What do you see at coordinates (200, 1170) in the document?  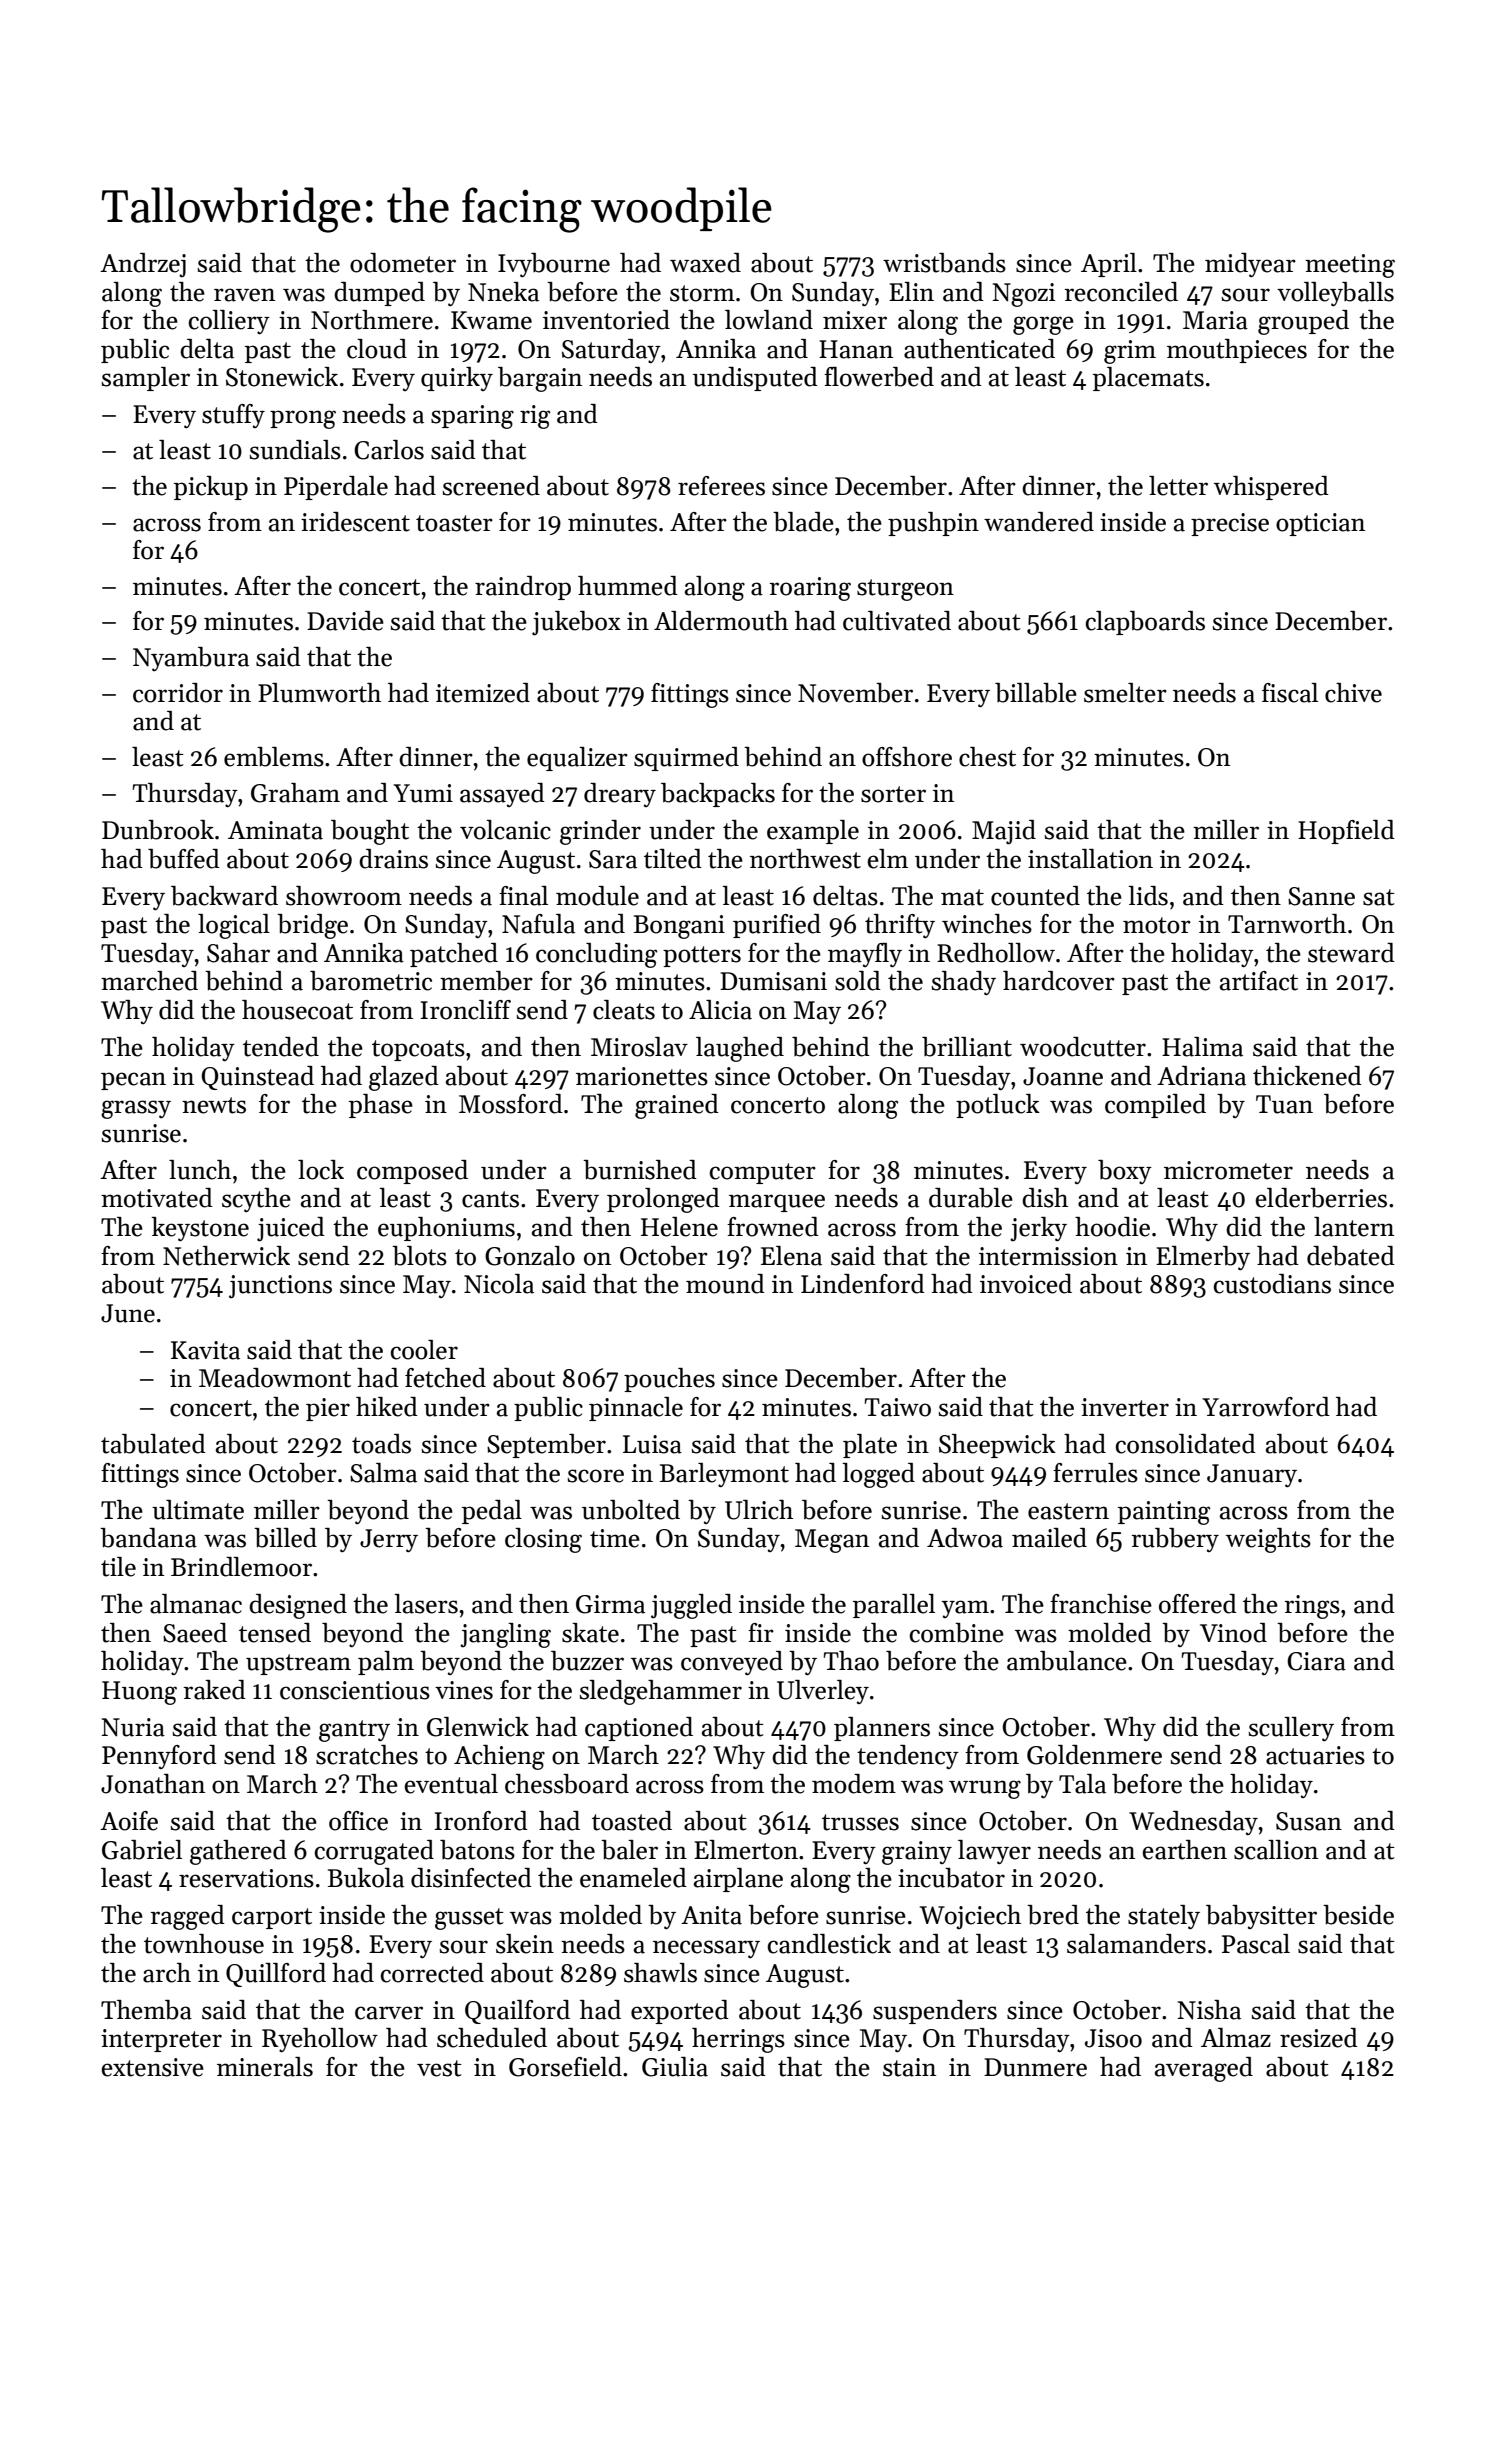 I see `lunch` at bounding box center [200, 1170].
